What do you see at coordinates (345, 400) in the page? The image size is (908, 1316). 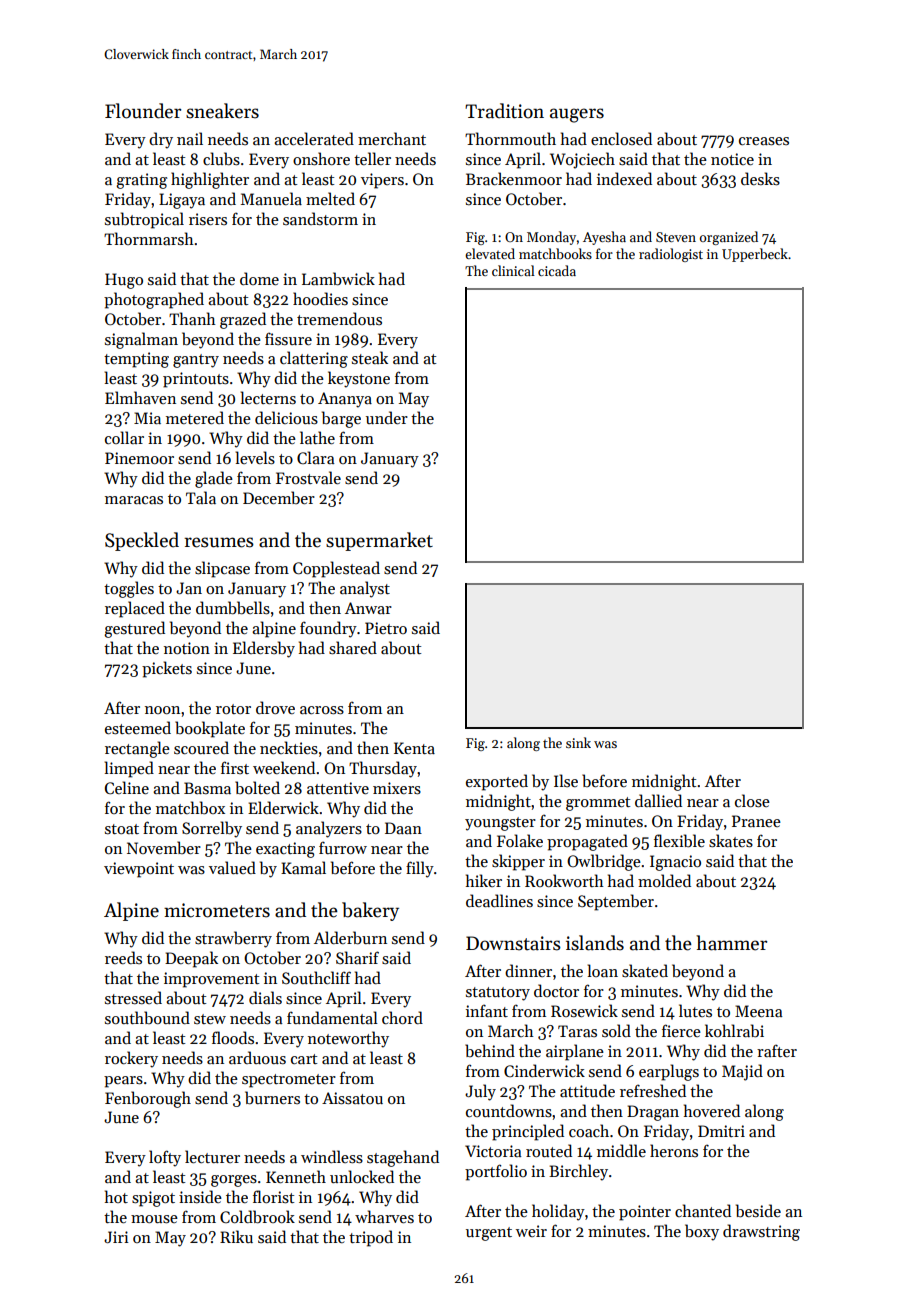 I see `Ananya` at bounding box center [345, 400].
